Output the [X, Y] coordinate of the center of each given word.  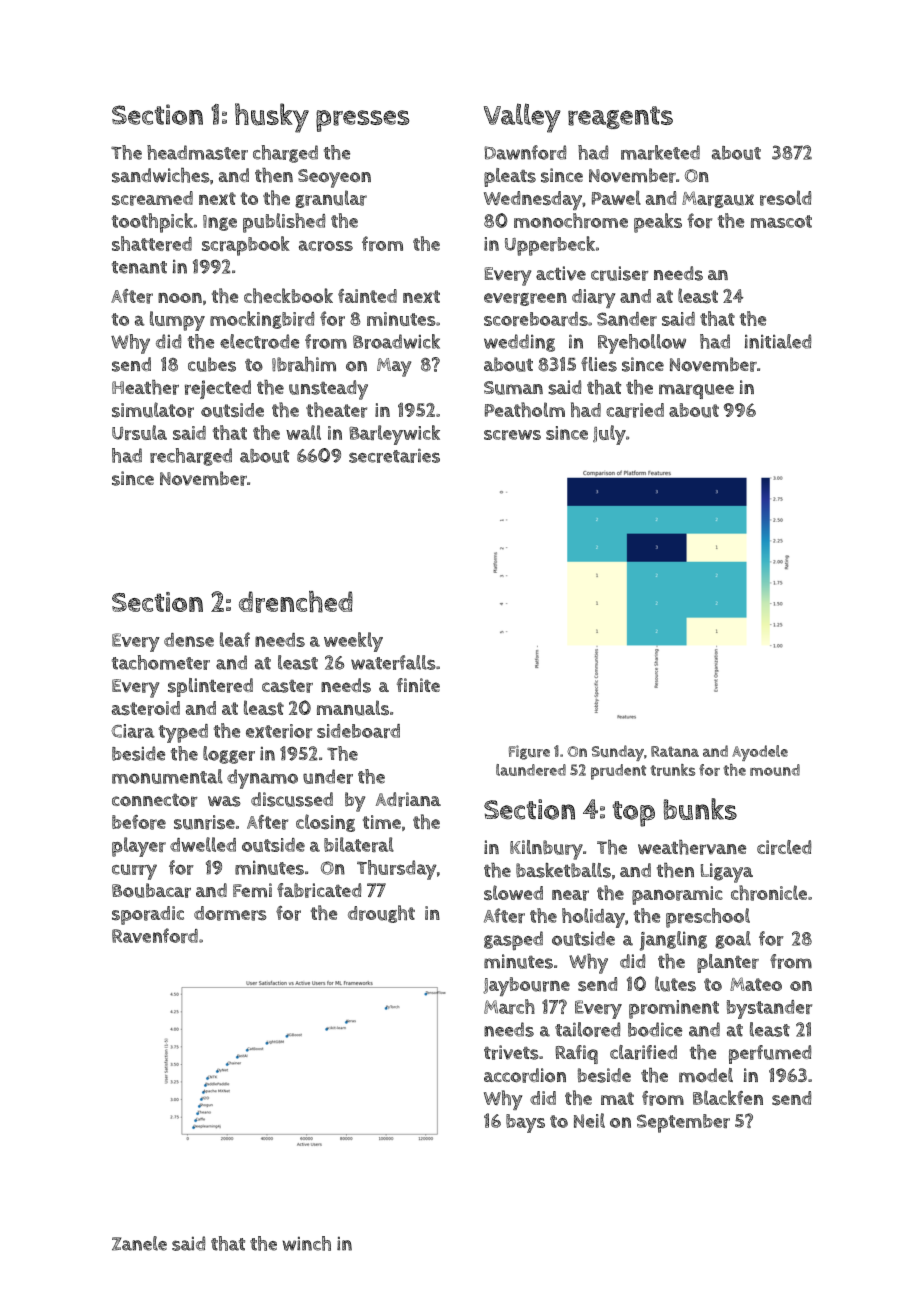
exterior [279, 731]
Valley [522, 118]
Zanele [139, 1243]
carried [635, 410]
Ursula [139, 432]
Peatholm [525, 409]
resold [785, 198]
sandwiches [161, 175]
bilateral [359, 844]
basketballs [563, 870]
